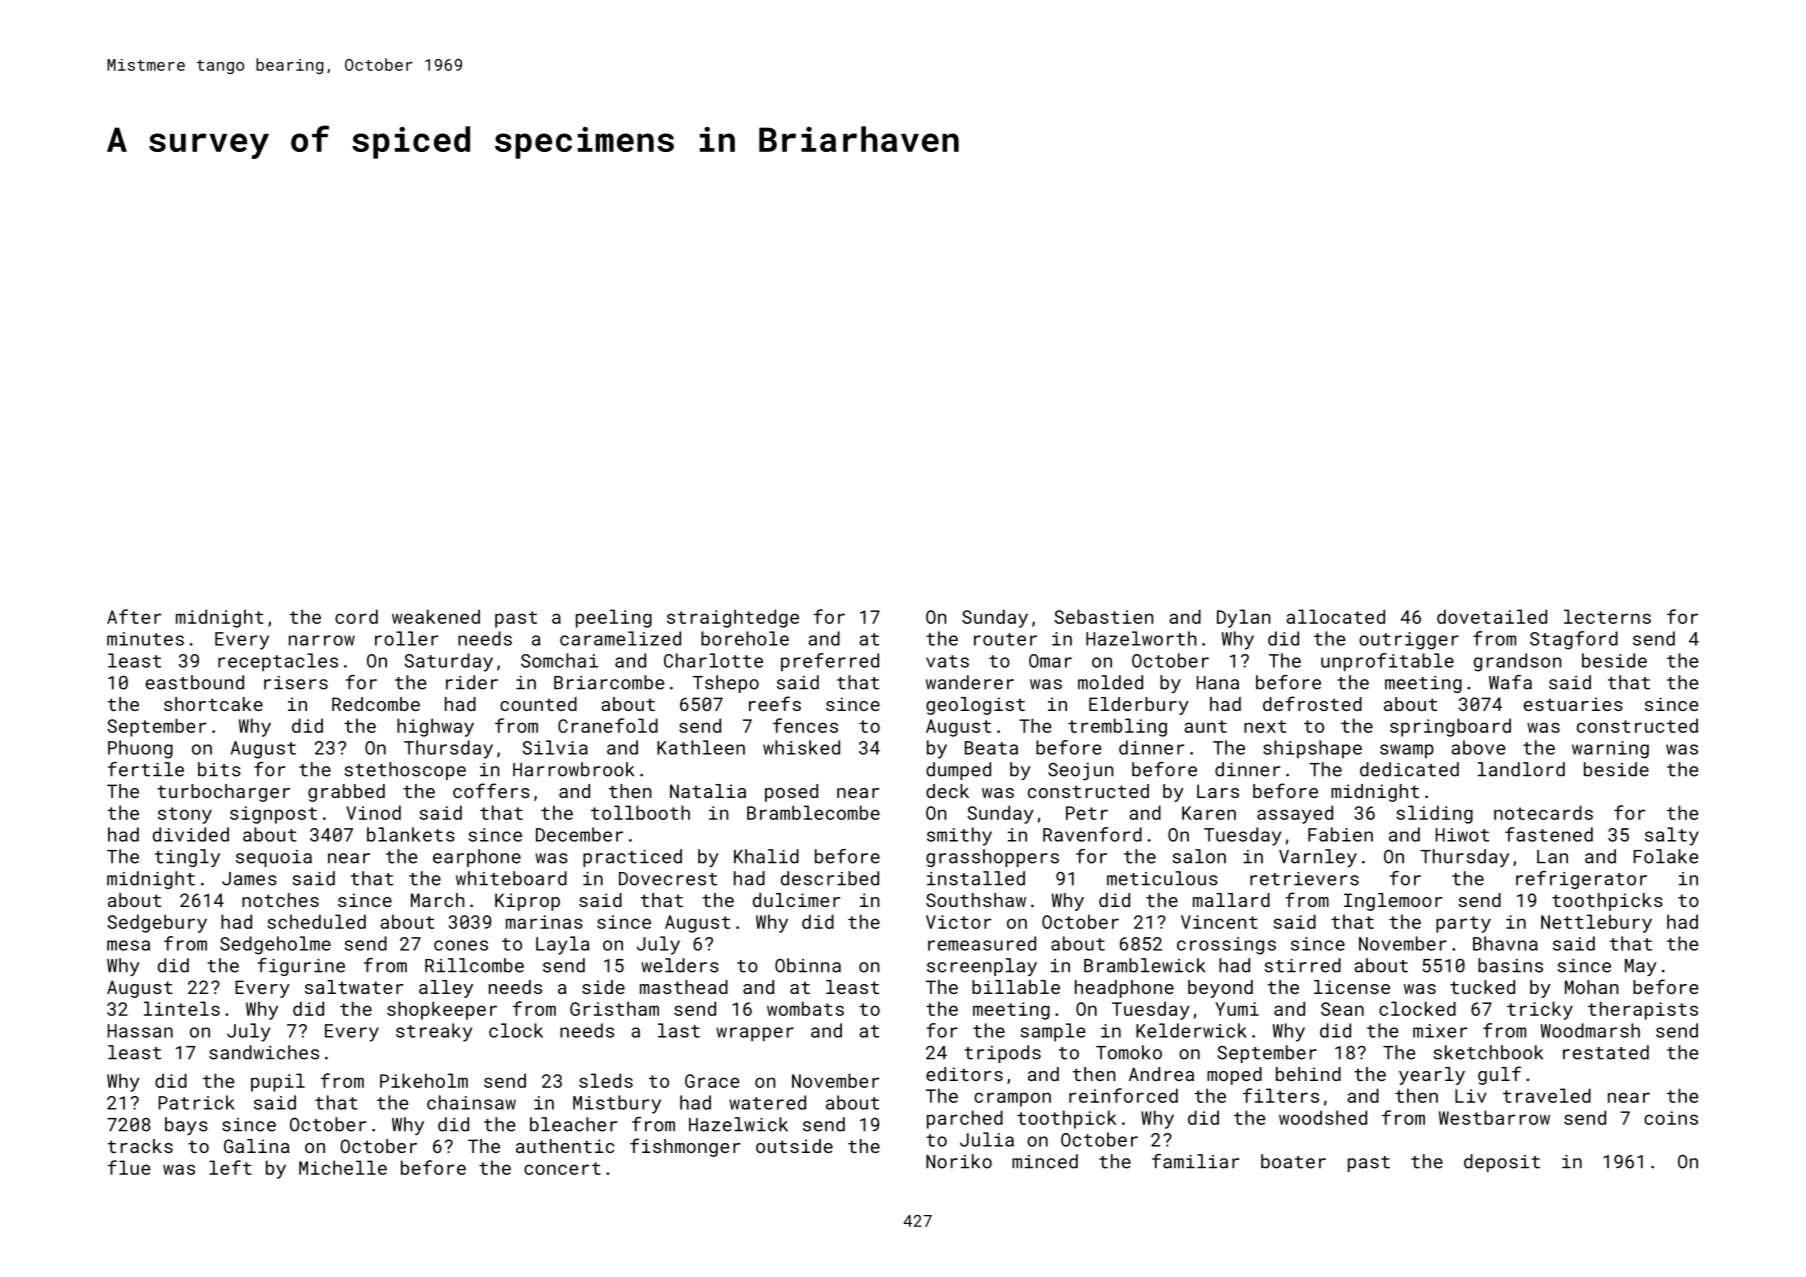 This screenshot has height=1277, width=1806. I want to click on landlord, so click(1521, 769).
